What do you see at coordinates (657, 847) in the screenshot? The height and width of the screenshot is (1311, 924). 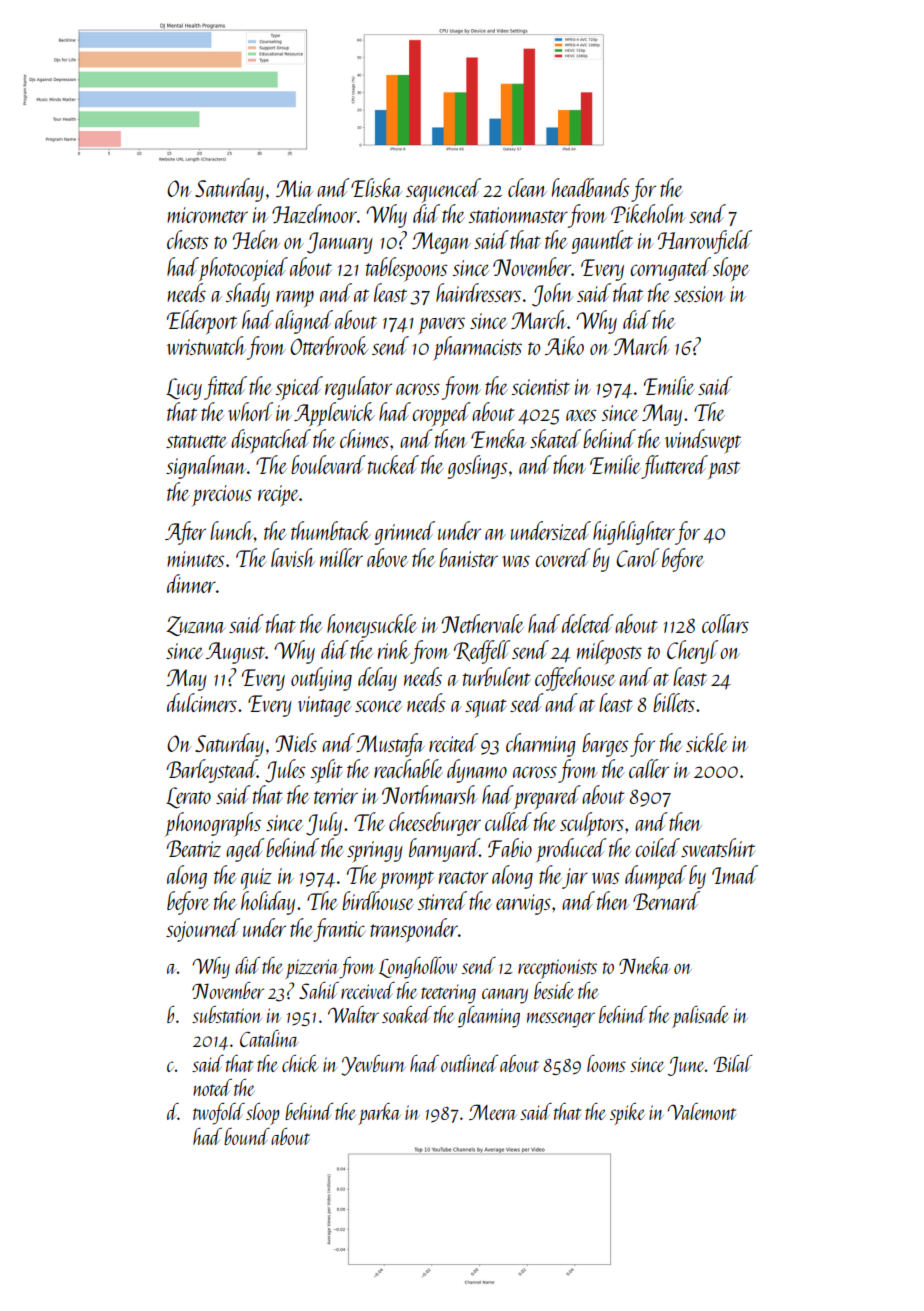 I see `coiled` at bounding box center [657, 847].
